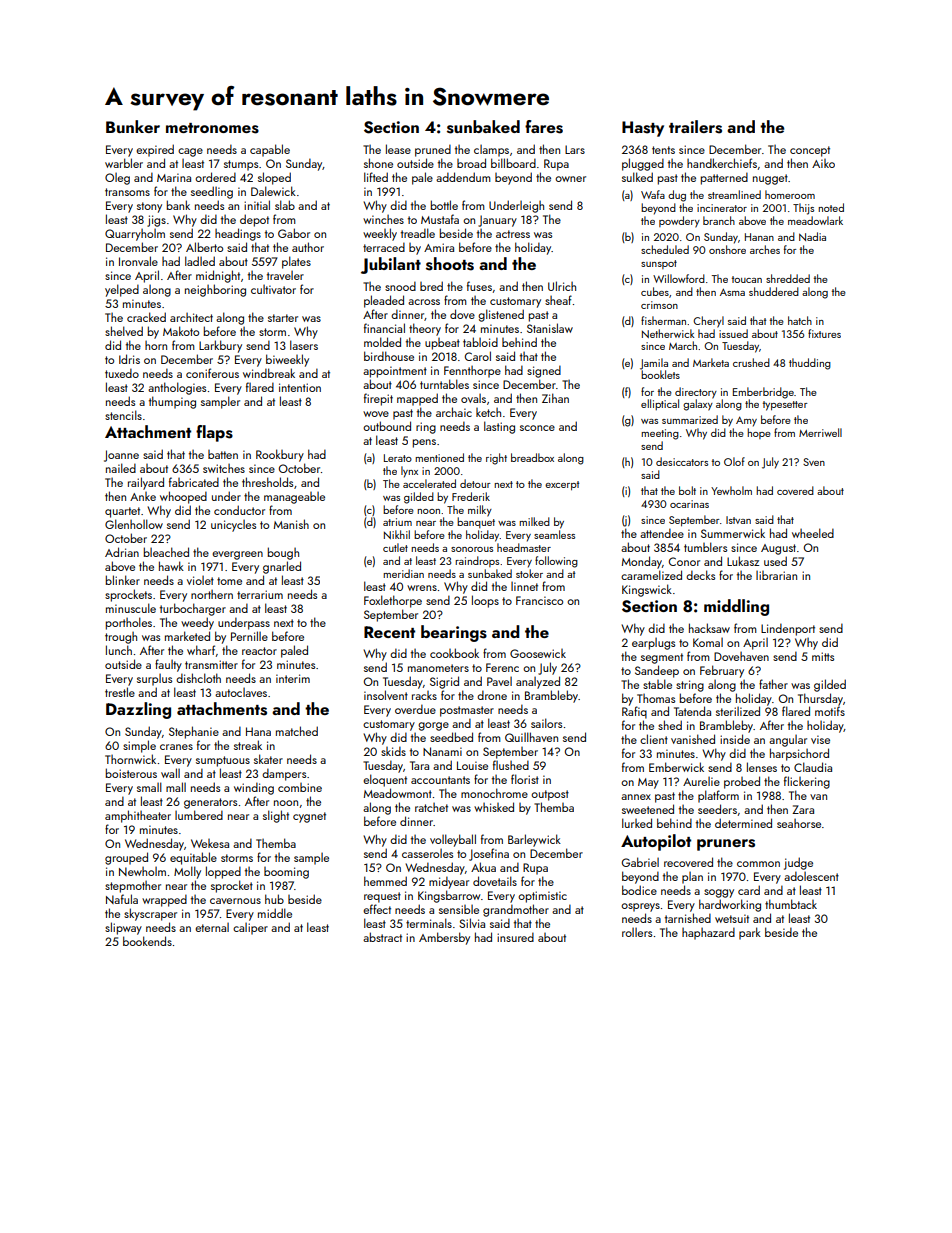 This image has width=952, height=1233. Describe the element at coordinates (656, 842) in the image. I see `Autopilot` at that location.
